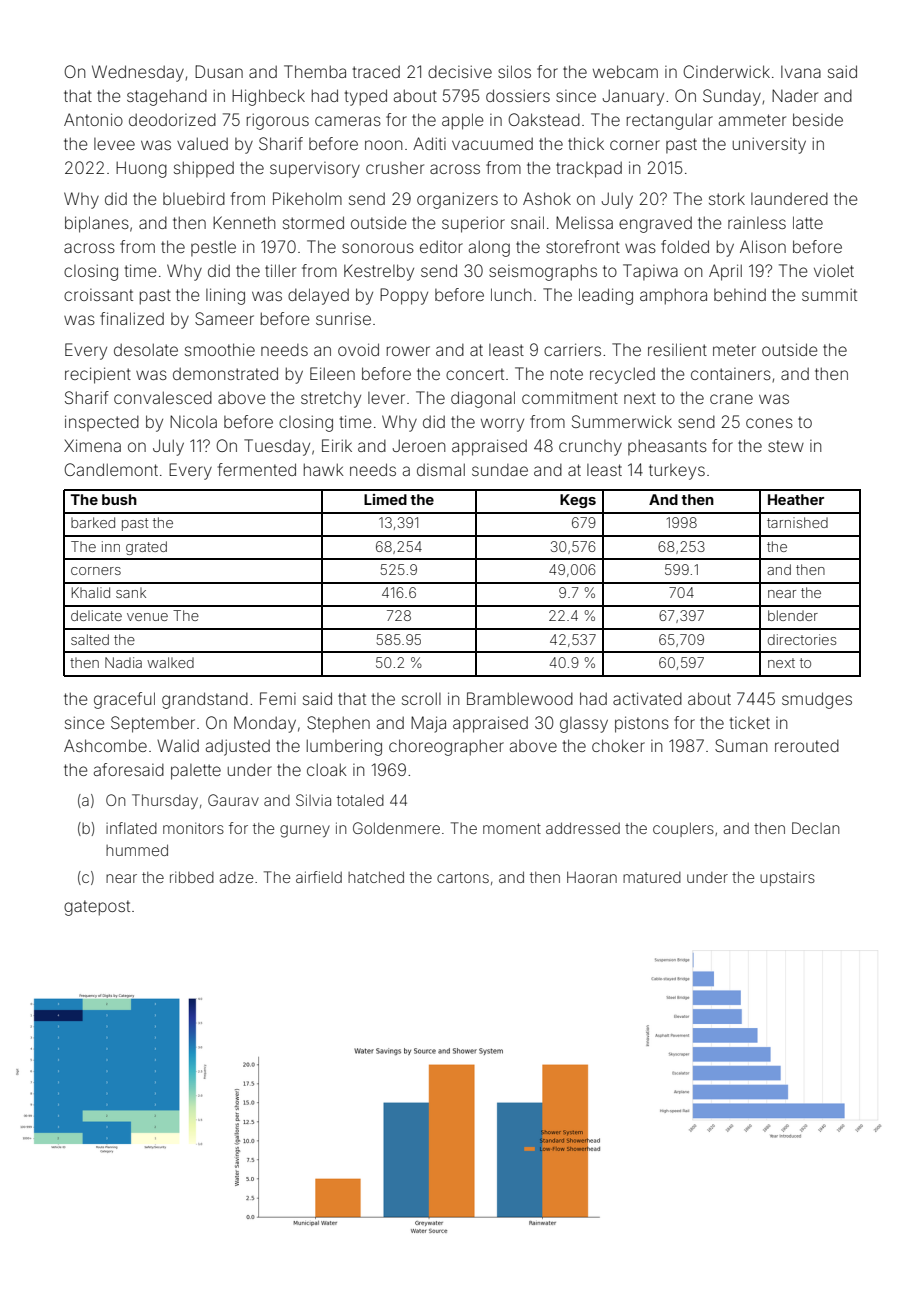  What do you see at coordinates (280, 270) in the document?
I see `tiller` at bounding box center [280, 270].
